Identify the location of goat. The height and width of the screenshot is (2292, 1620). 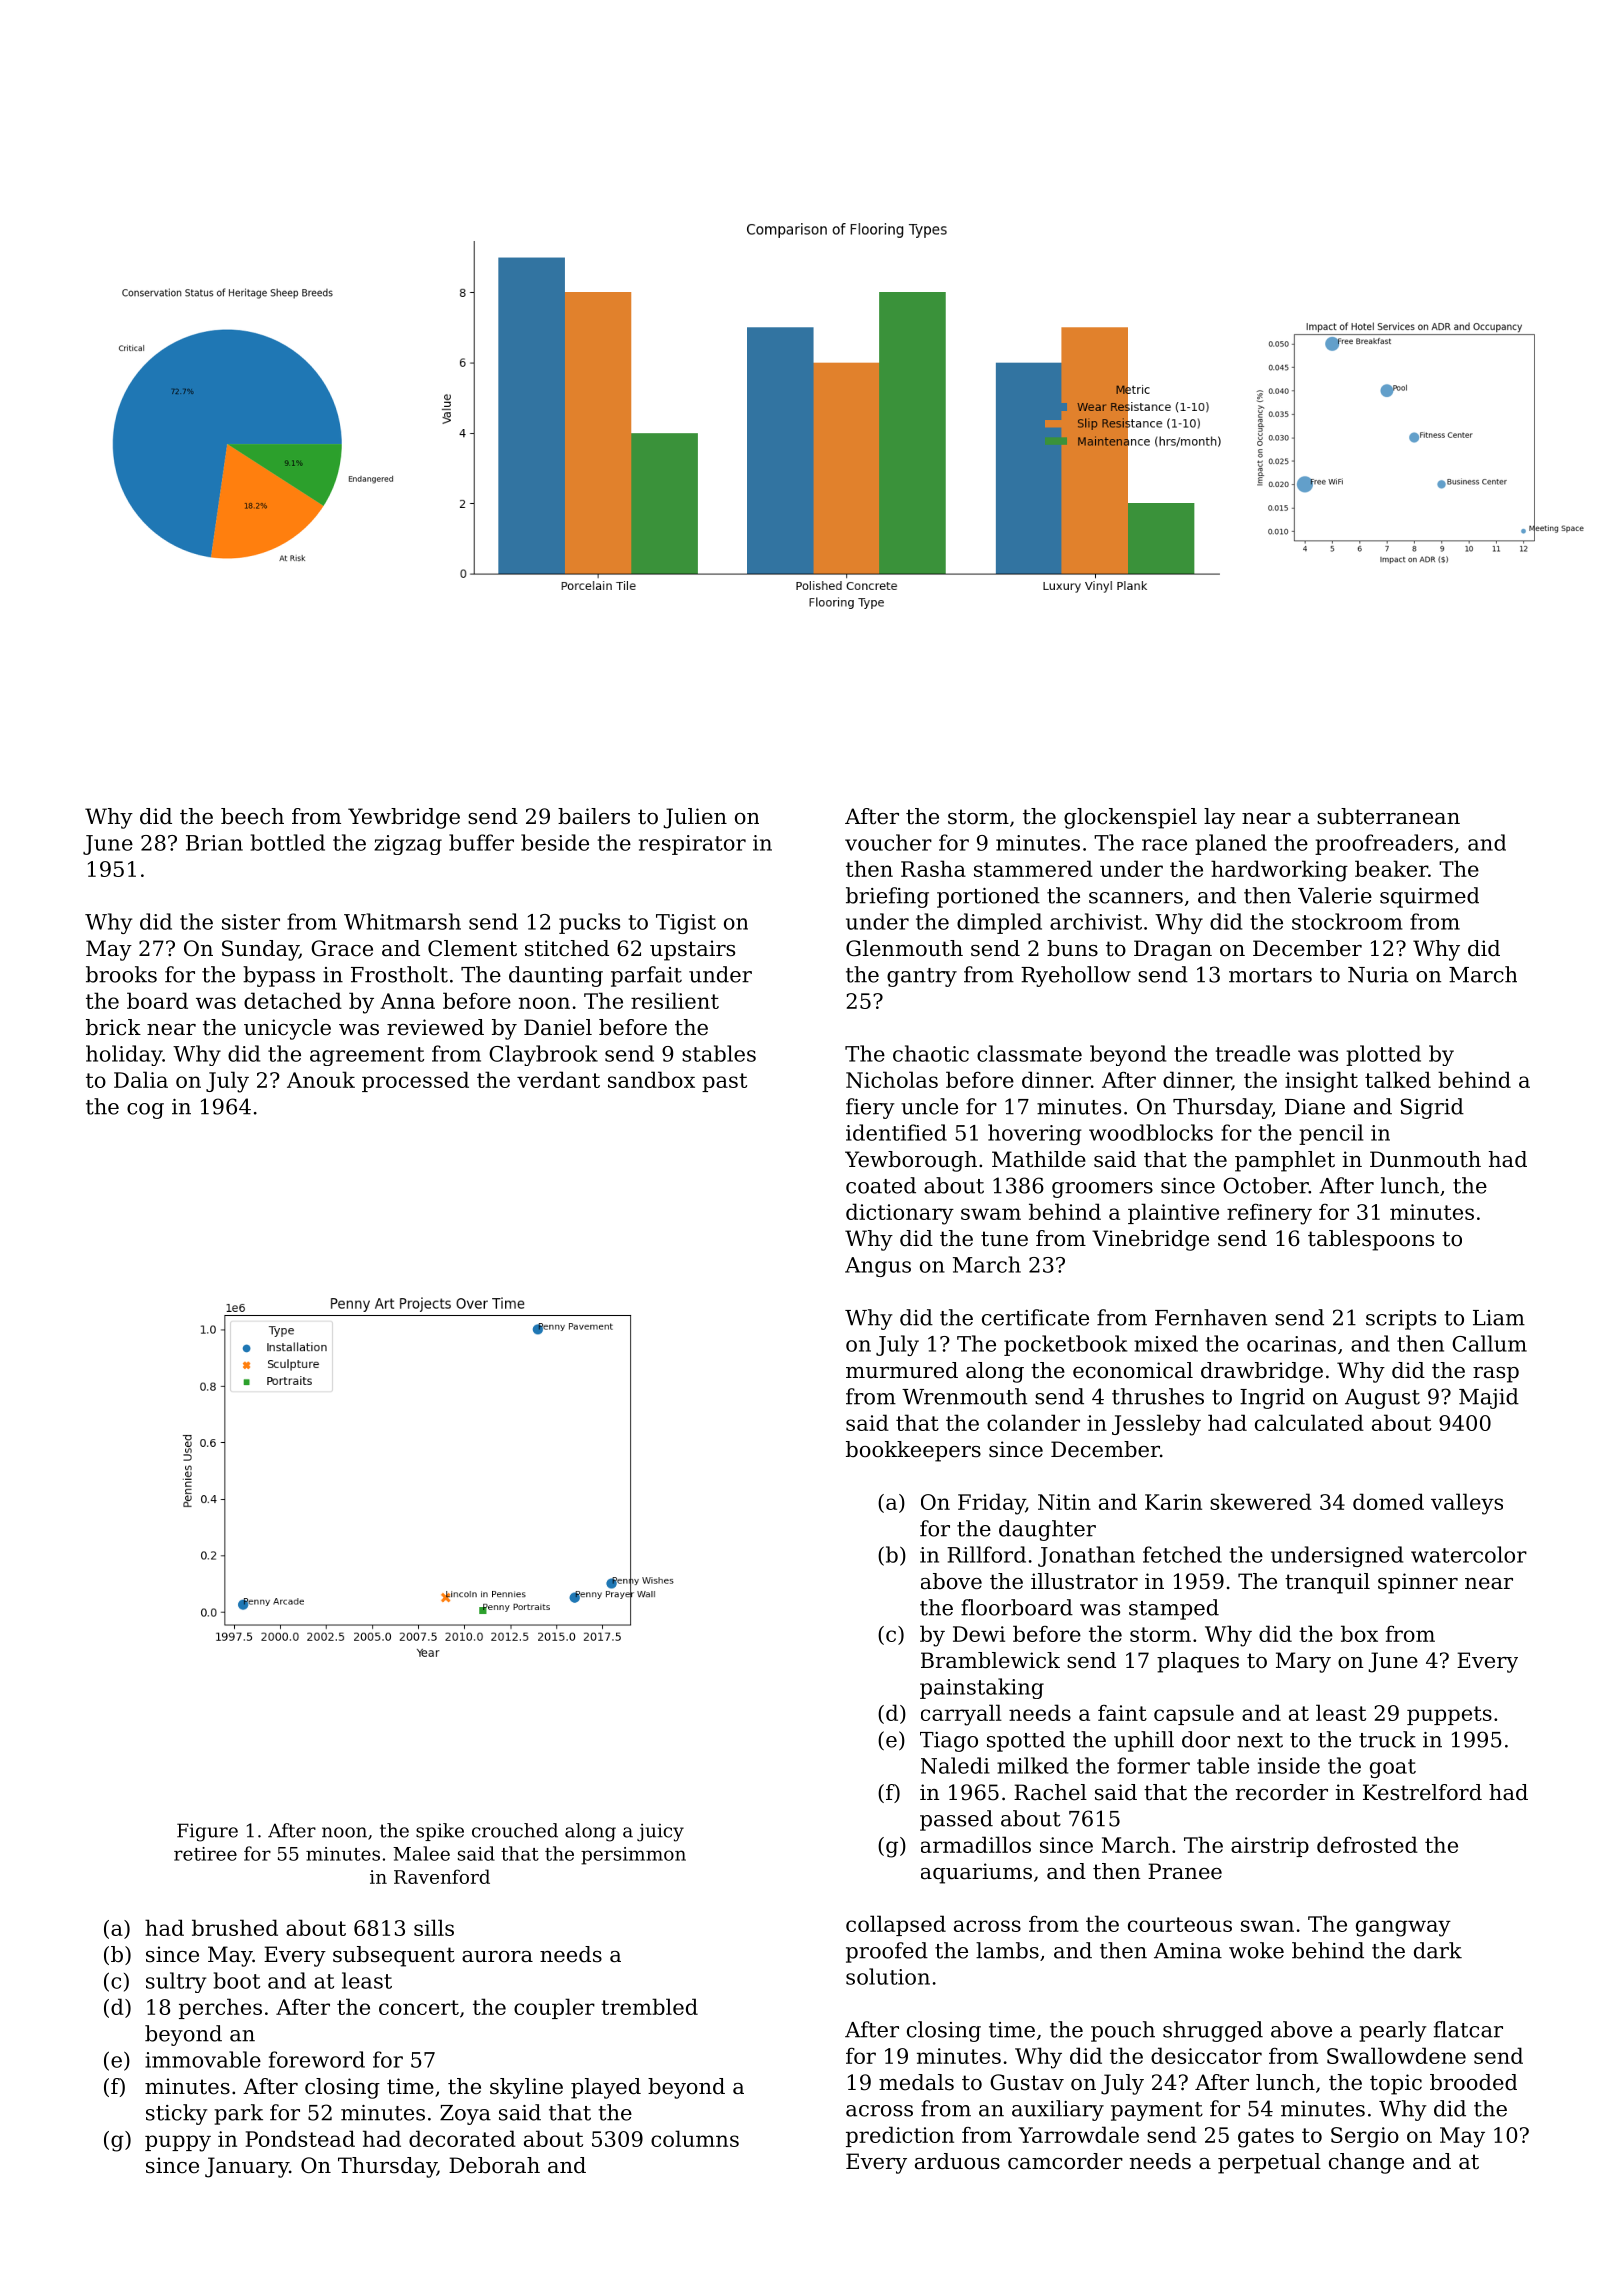
(1393, 1768).
